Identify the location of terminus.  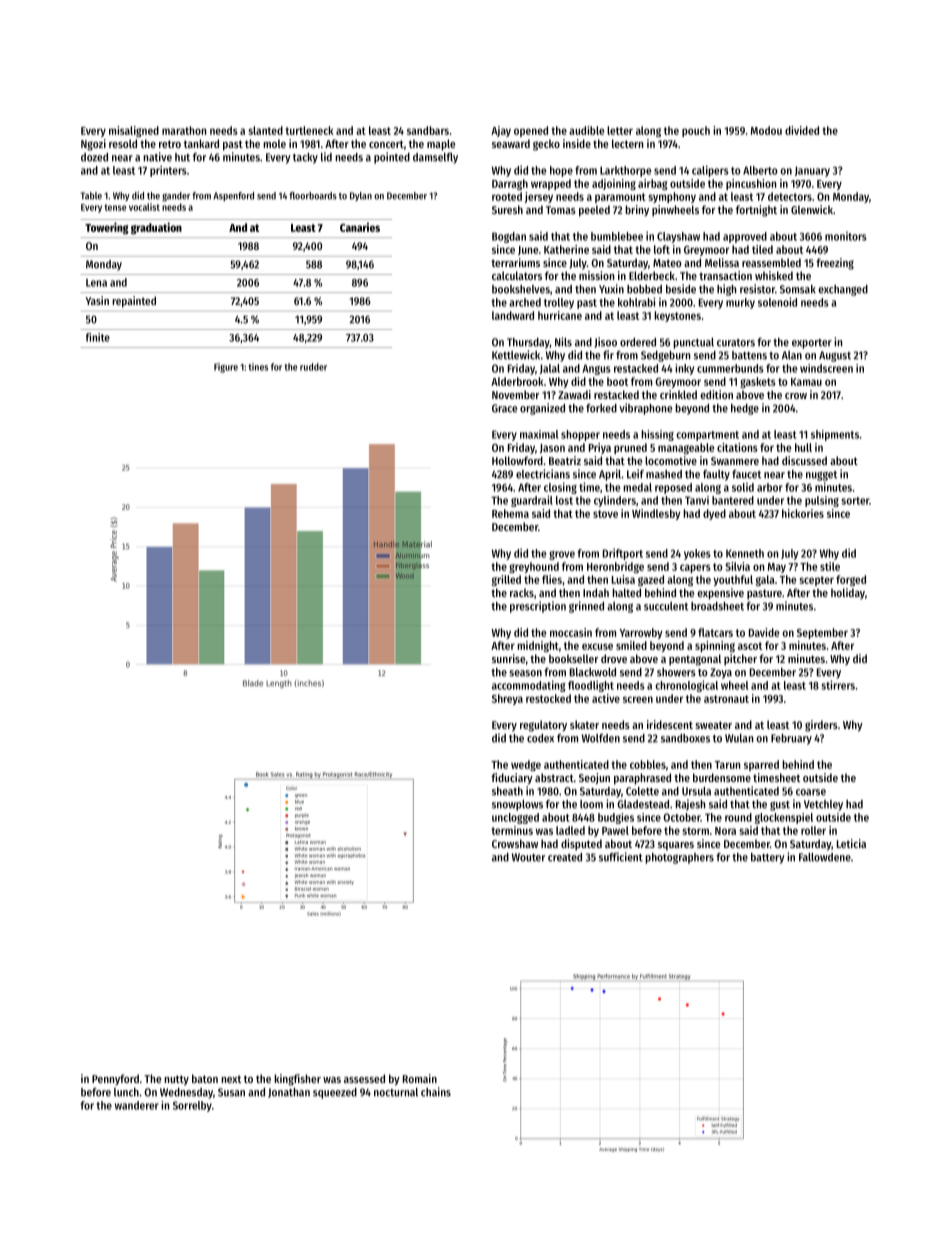
(512, 830).
